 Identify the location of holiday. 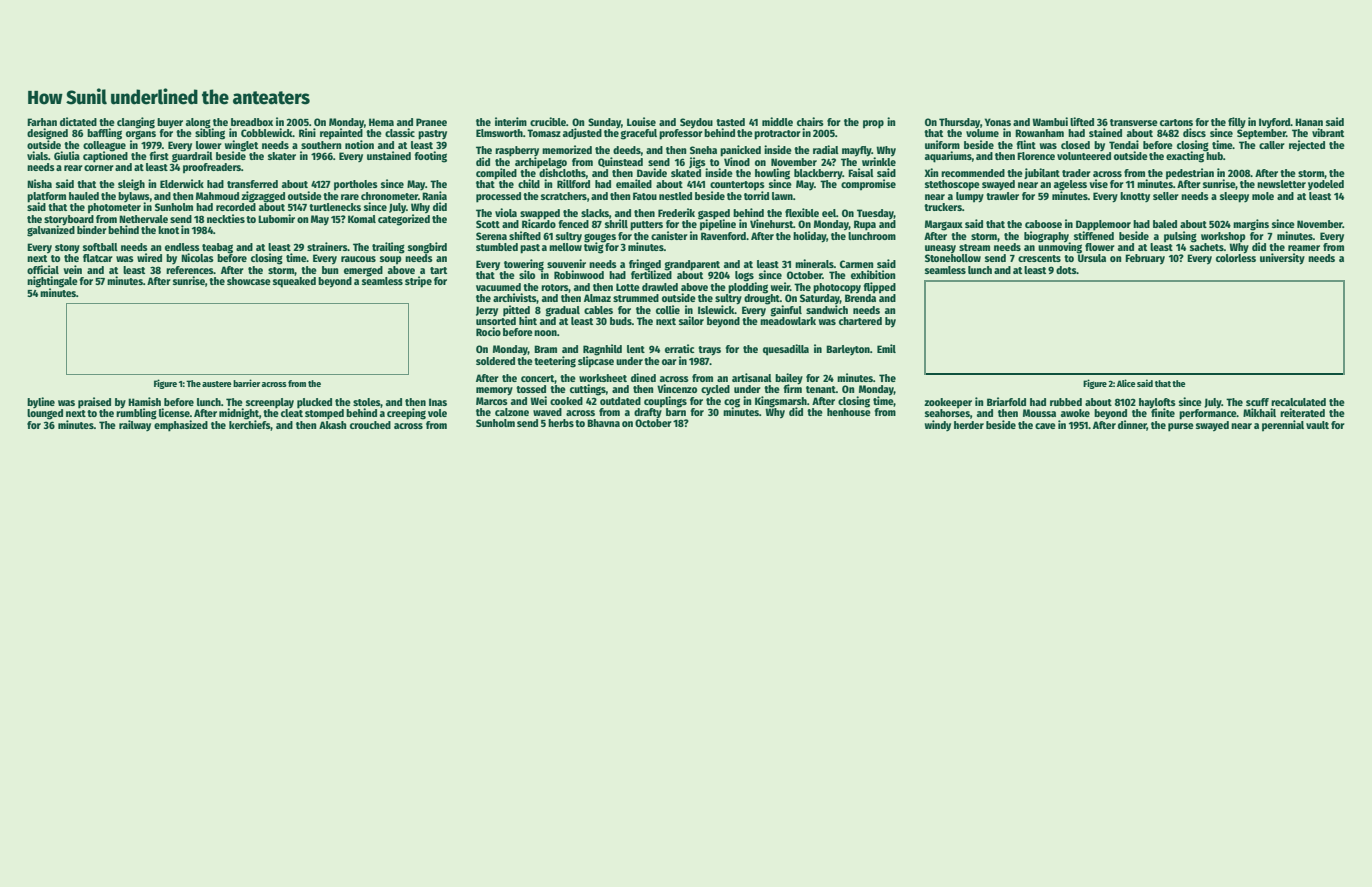
(810, 237).
